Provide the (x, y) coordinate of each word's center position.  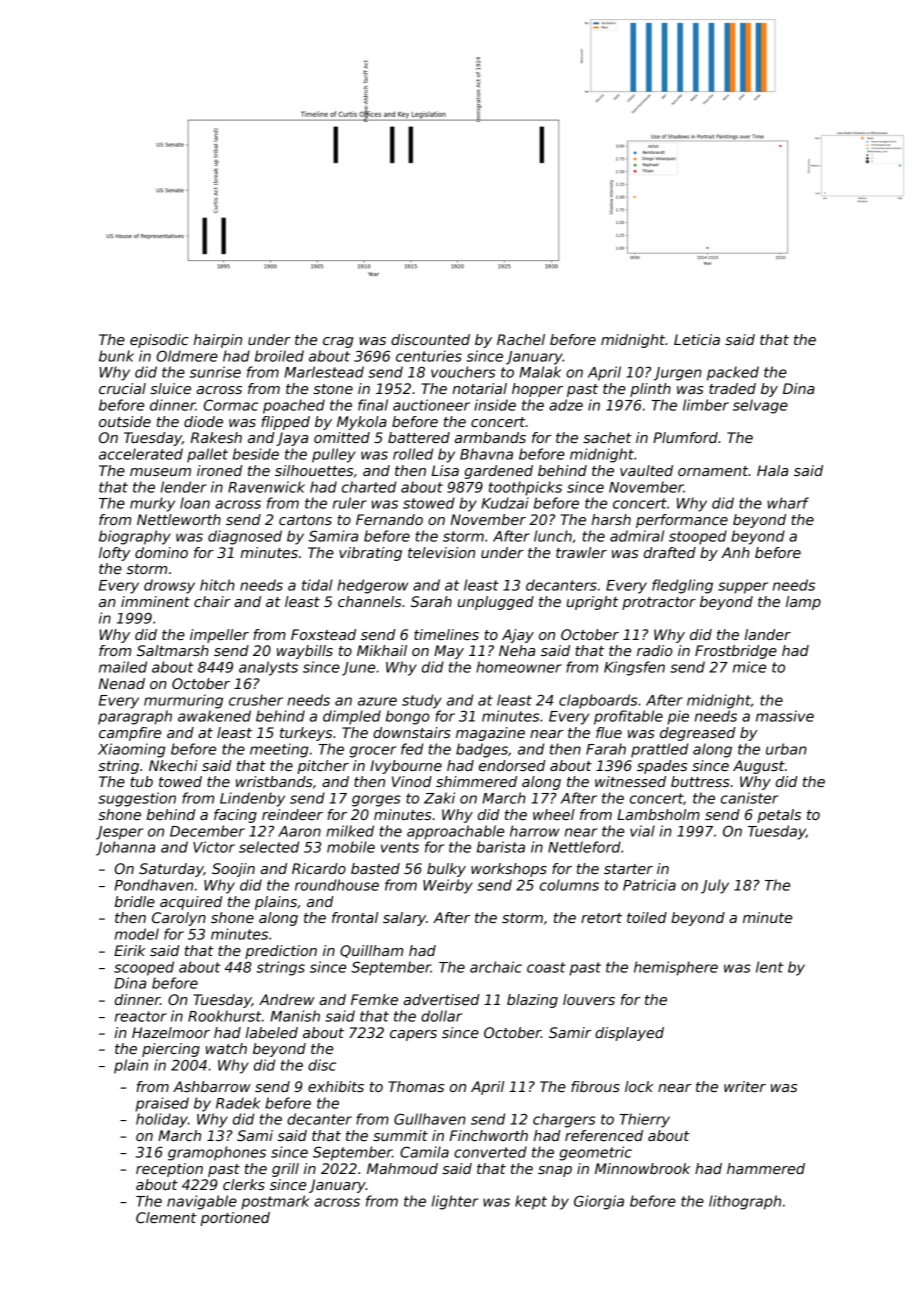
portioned (235, 1219)
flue (609, 732)
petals (779, 816)
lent (769, 967)
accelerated (141, 454)
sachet (607, 437)
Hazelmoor (171, 1032)
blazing (532, 1001)
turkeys (306, 734)
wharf (788, 503)
